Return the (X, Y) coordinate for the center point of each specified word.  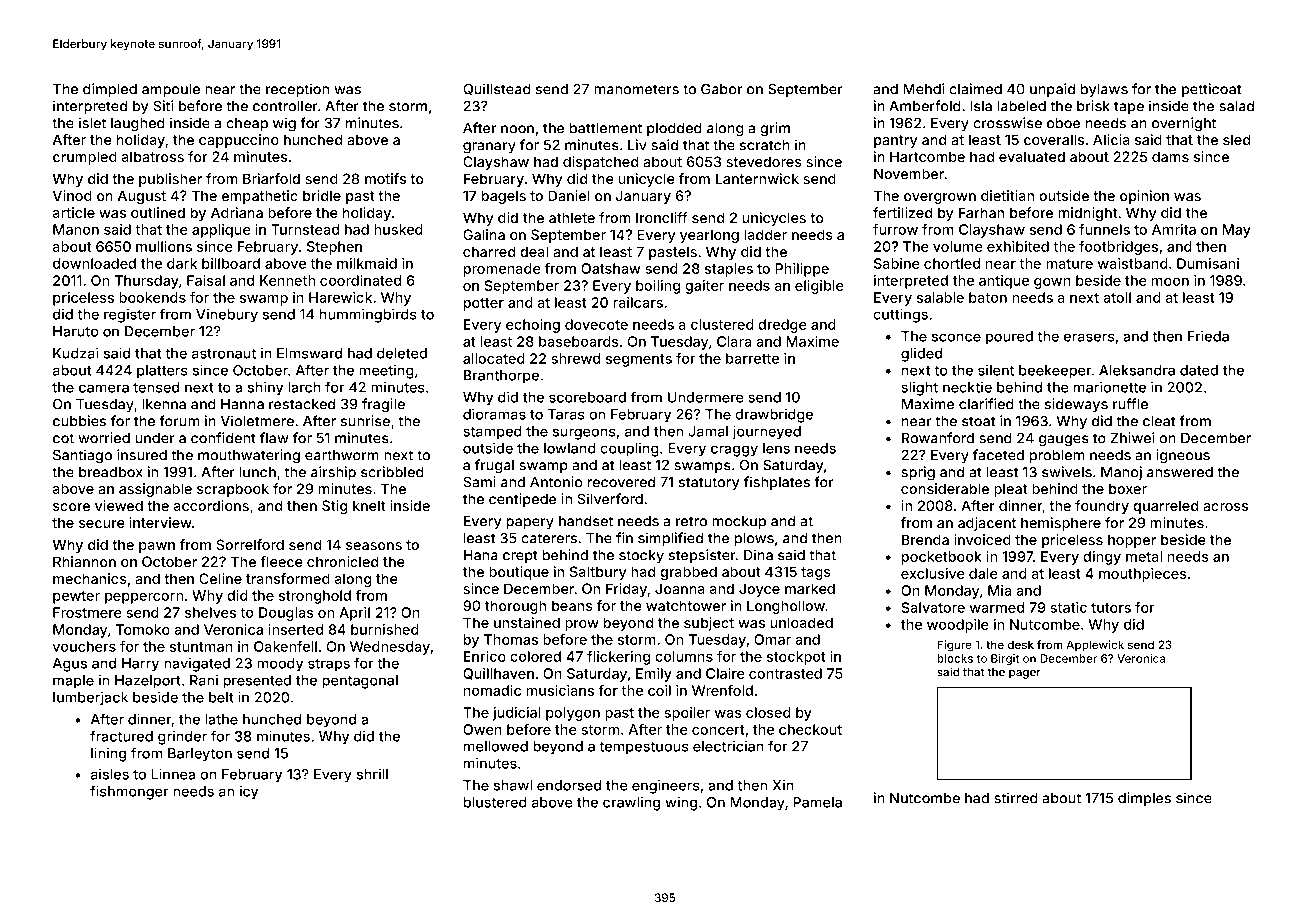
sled (1236, 139)
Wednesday (390, 648)
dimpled (110, 90)
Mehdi (923, 89)
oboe (1063, 123)
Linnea (173, 774)
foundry (1102, 507)
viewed (119, 505)
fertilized (902, 212)
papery (530, 523)
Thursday (146, 282)
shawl (513, 785)
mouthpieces (1143, 575)
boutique (519, 573)
